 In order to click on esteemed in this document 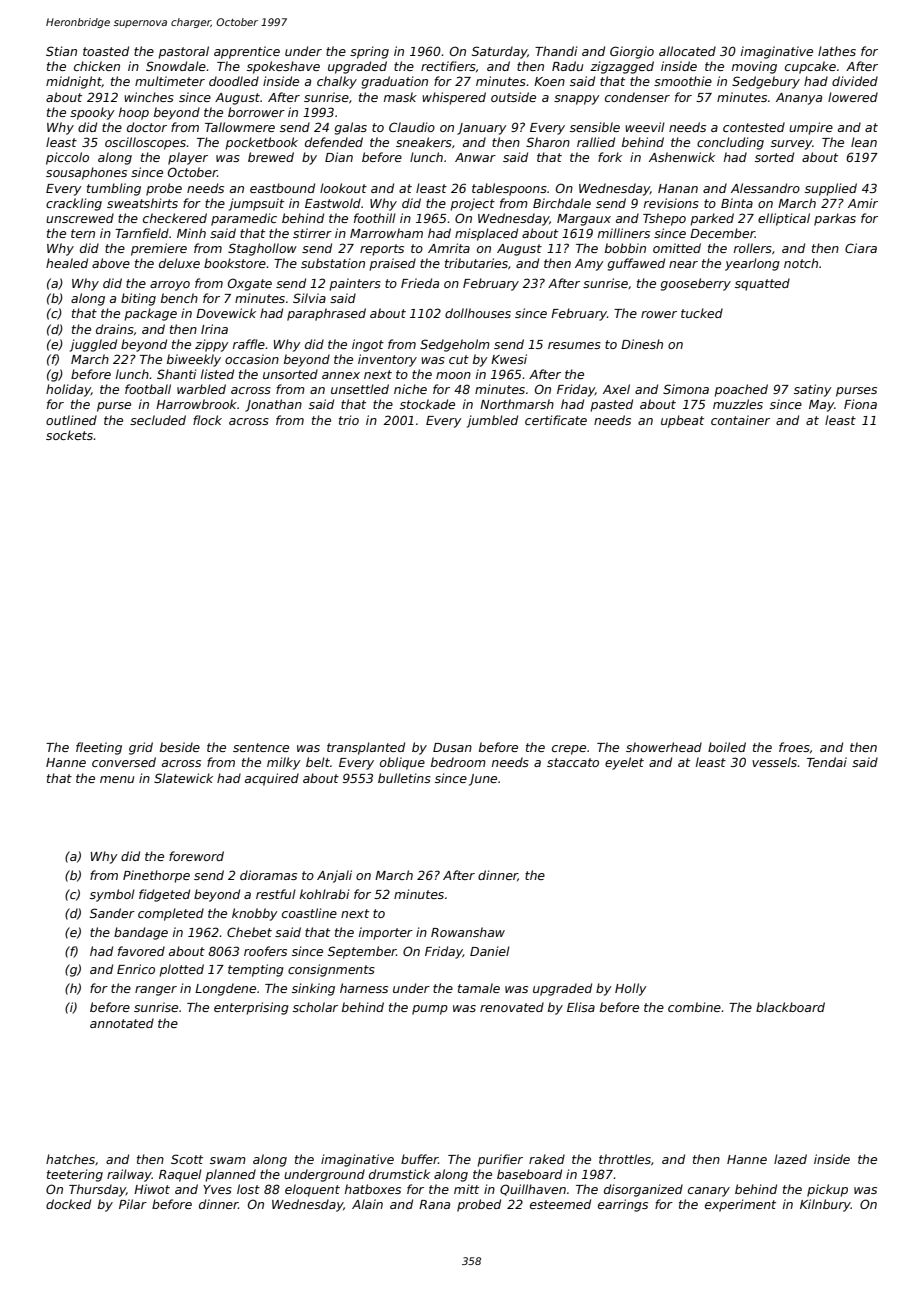, I will do `click(560, 1204)`.
